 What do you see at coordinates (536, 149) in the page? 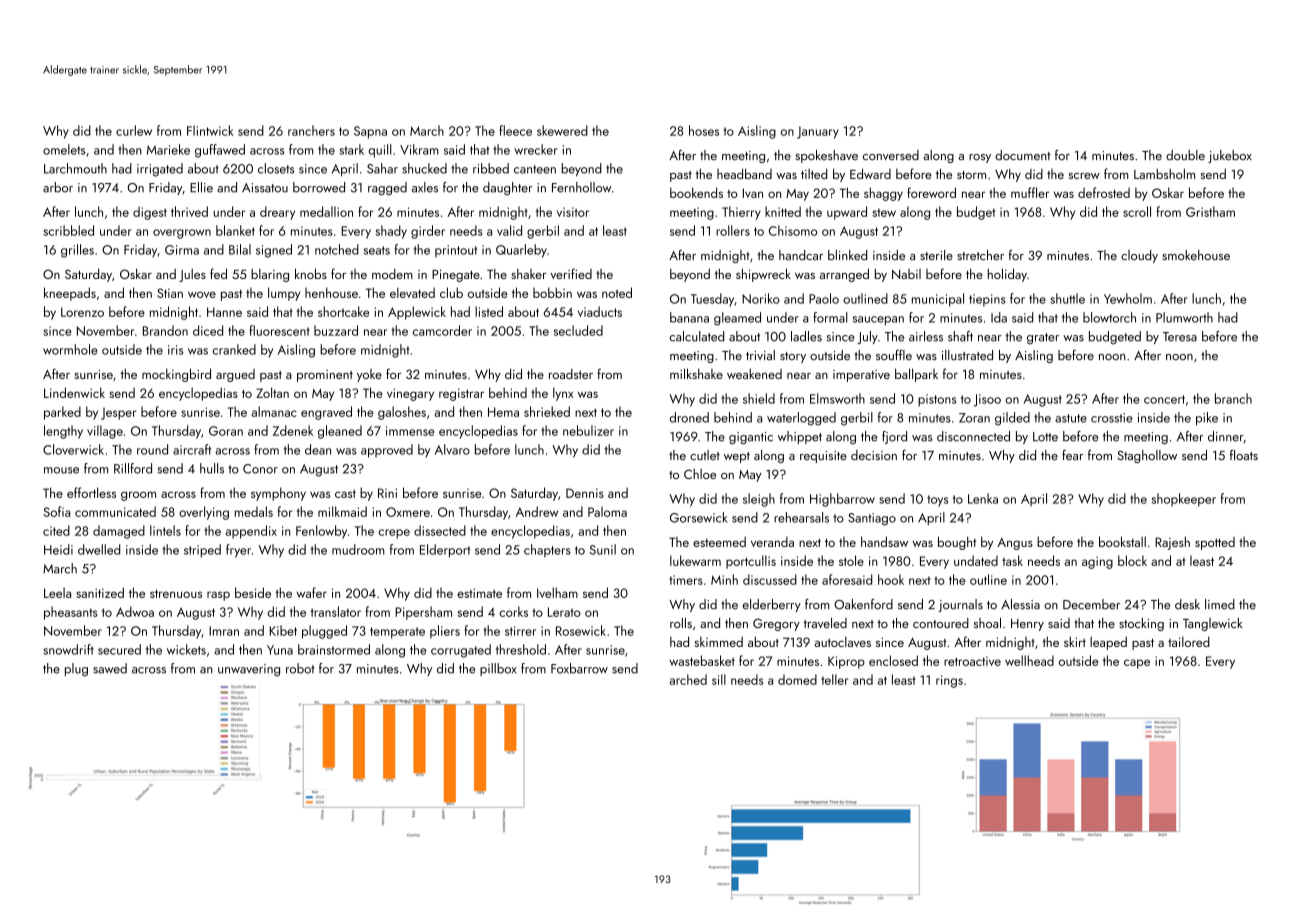
I see `wrecker` at bounding box center [536, 149].
